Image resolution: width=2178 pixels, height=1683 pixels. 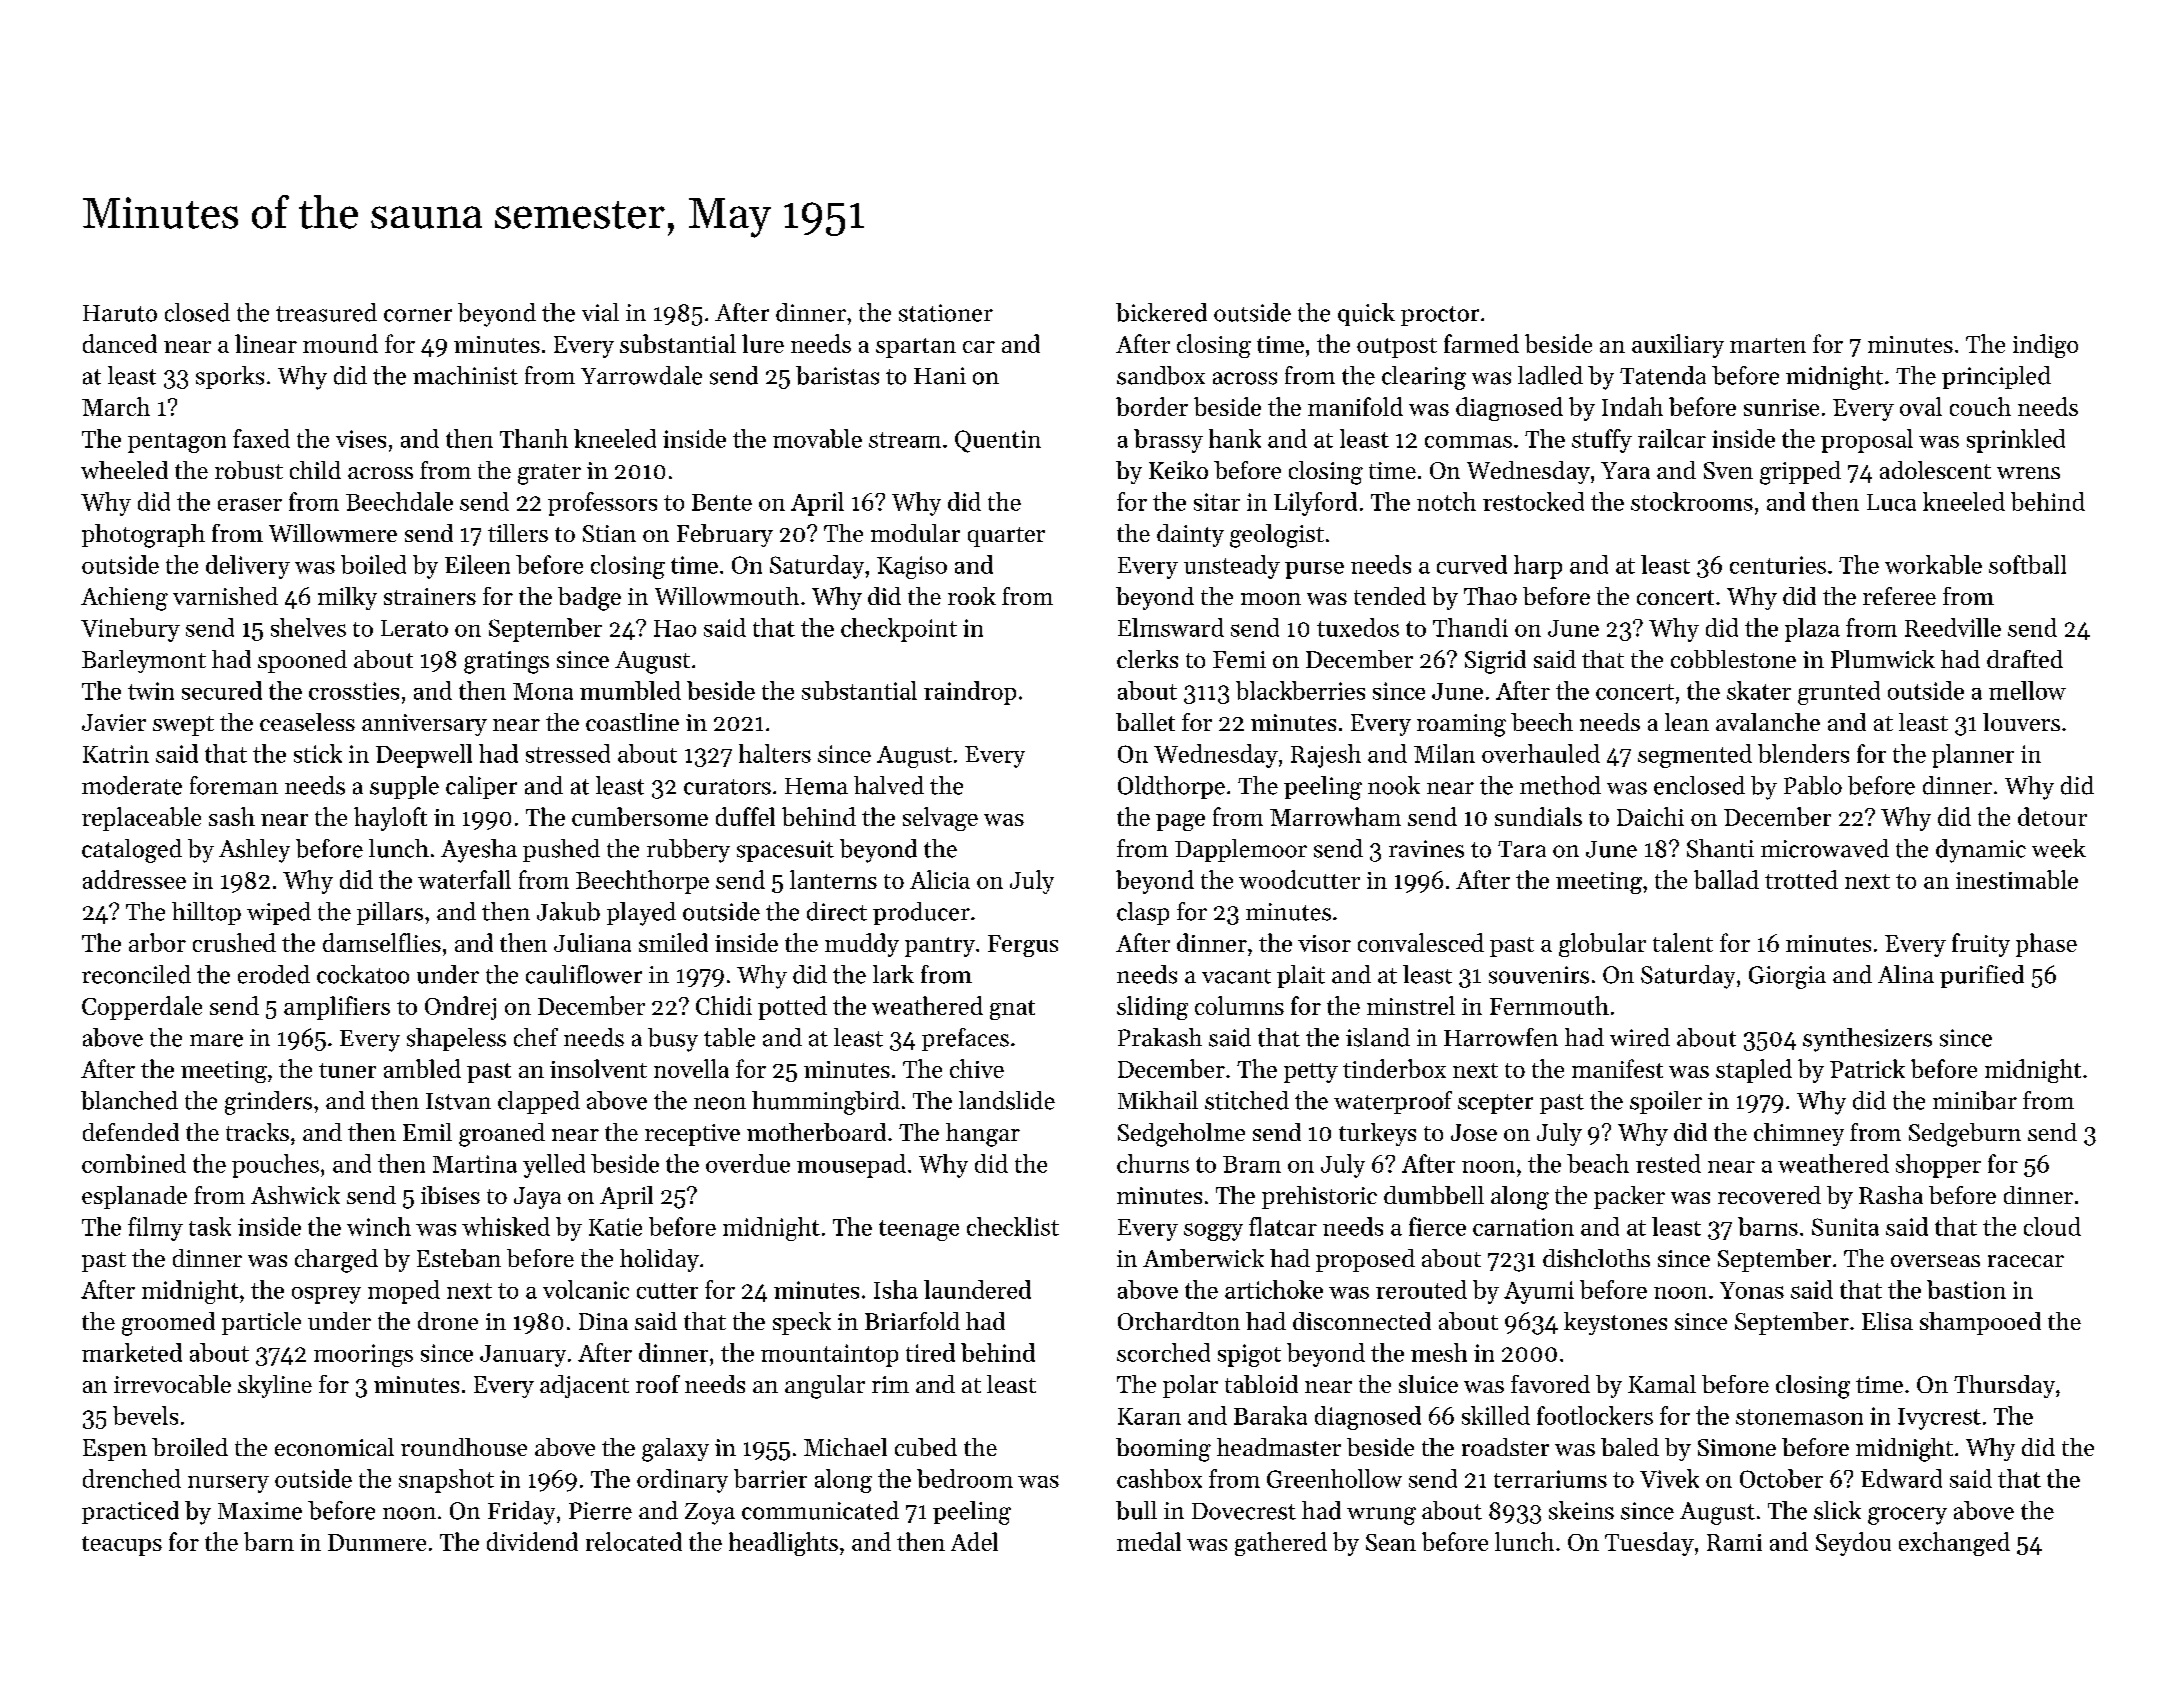 I want to click on planner, so click(x=1973, y=756).
